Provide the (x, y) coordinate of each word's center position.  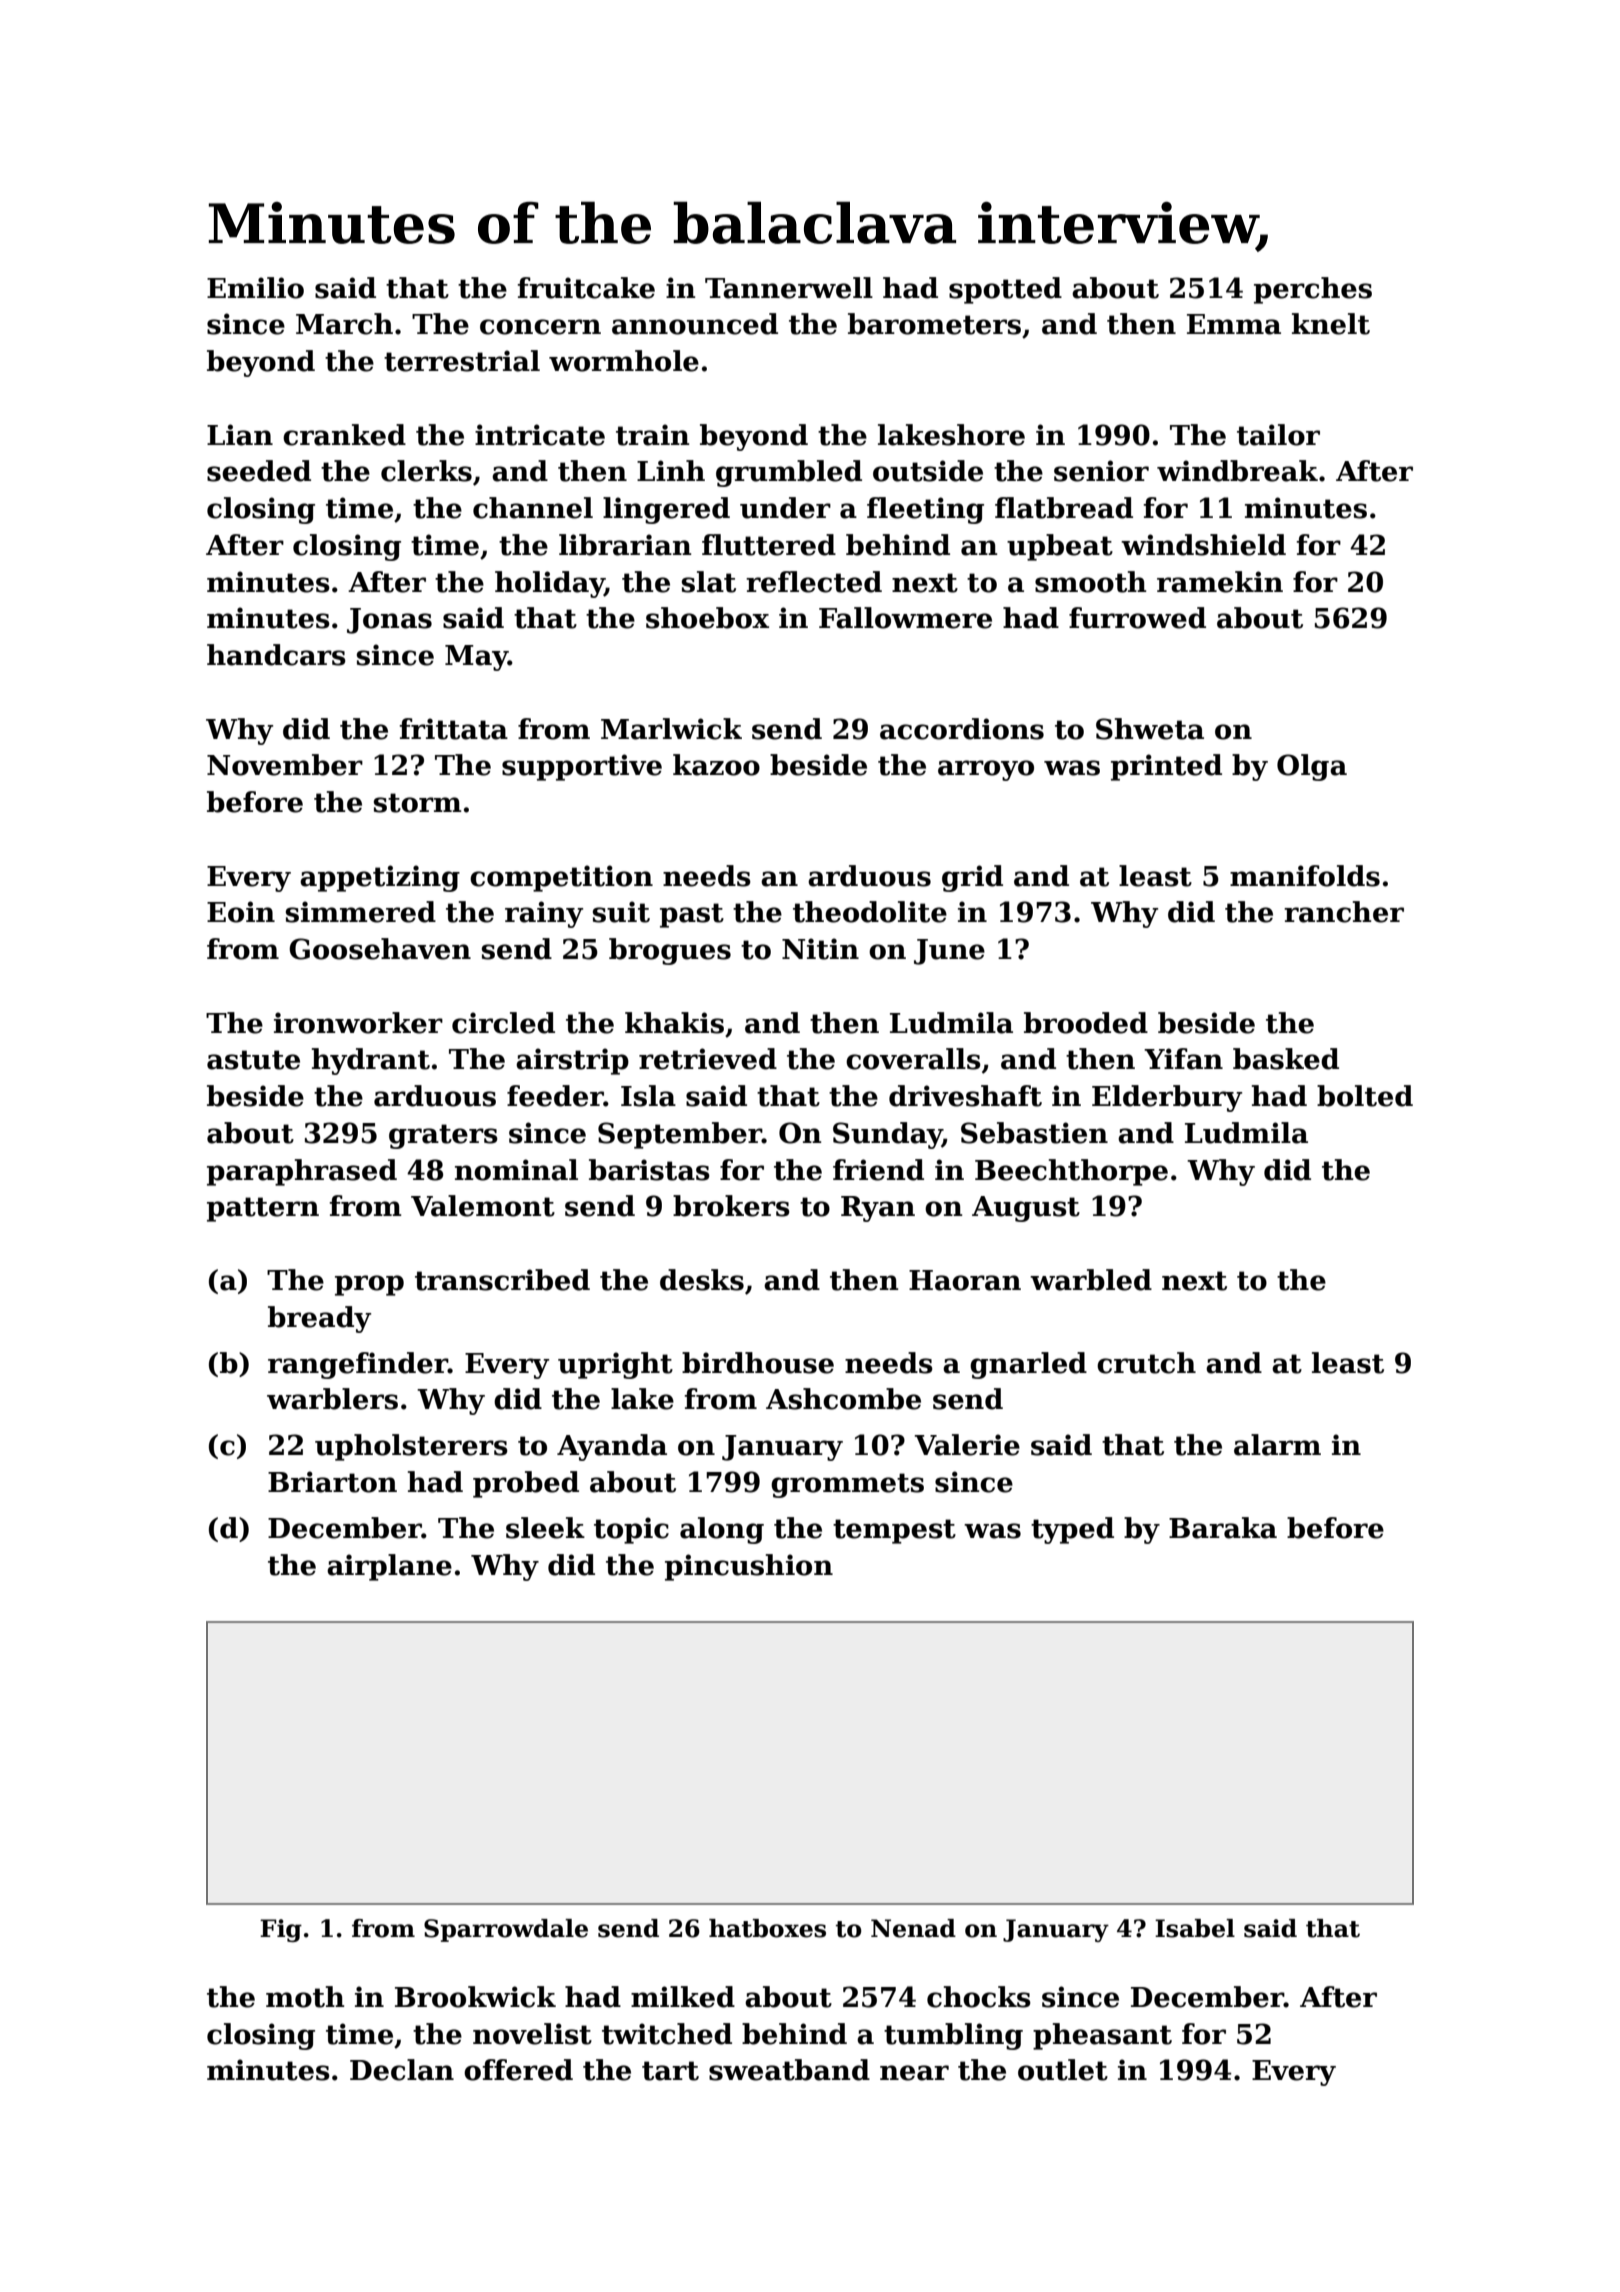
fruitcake (586, 288)
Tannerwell (789, 288)
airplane (389, 1567)
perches (1313, 290)
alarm (1277, 1445)
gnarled (1028, 1365)
